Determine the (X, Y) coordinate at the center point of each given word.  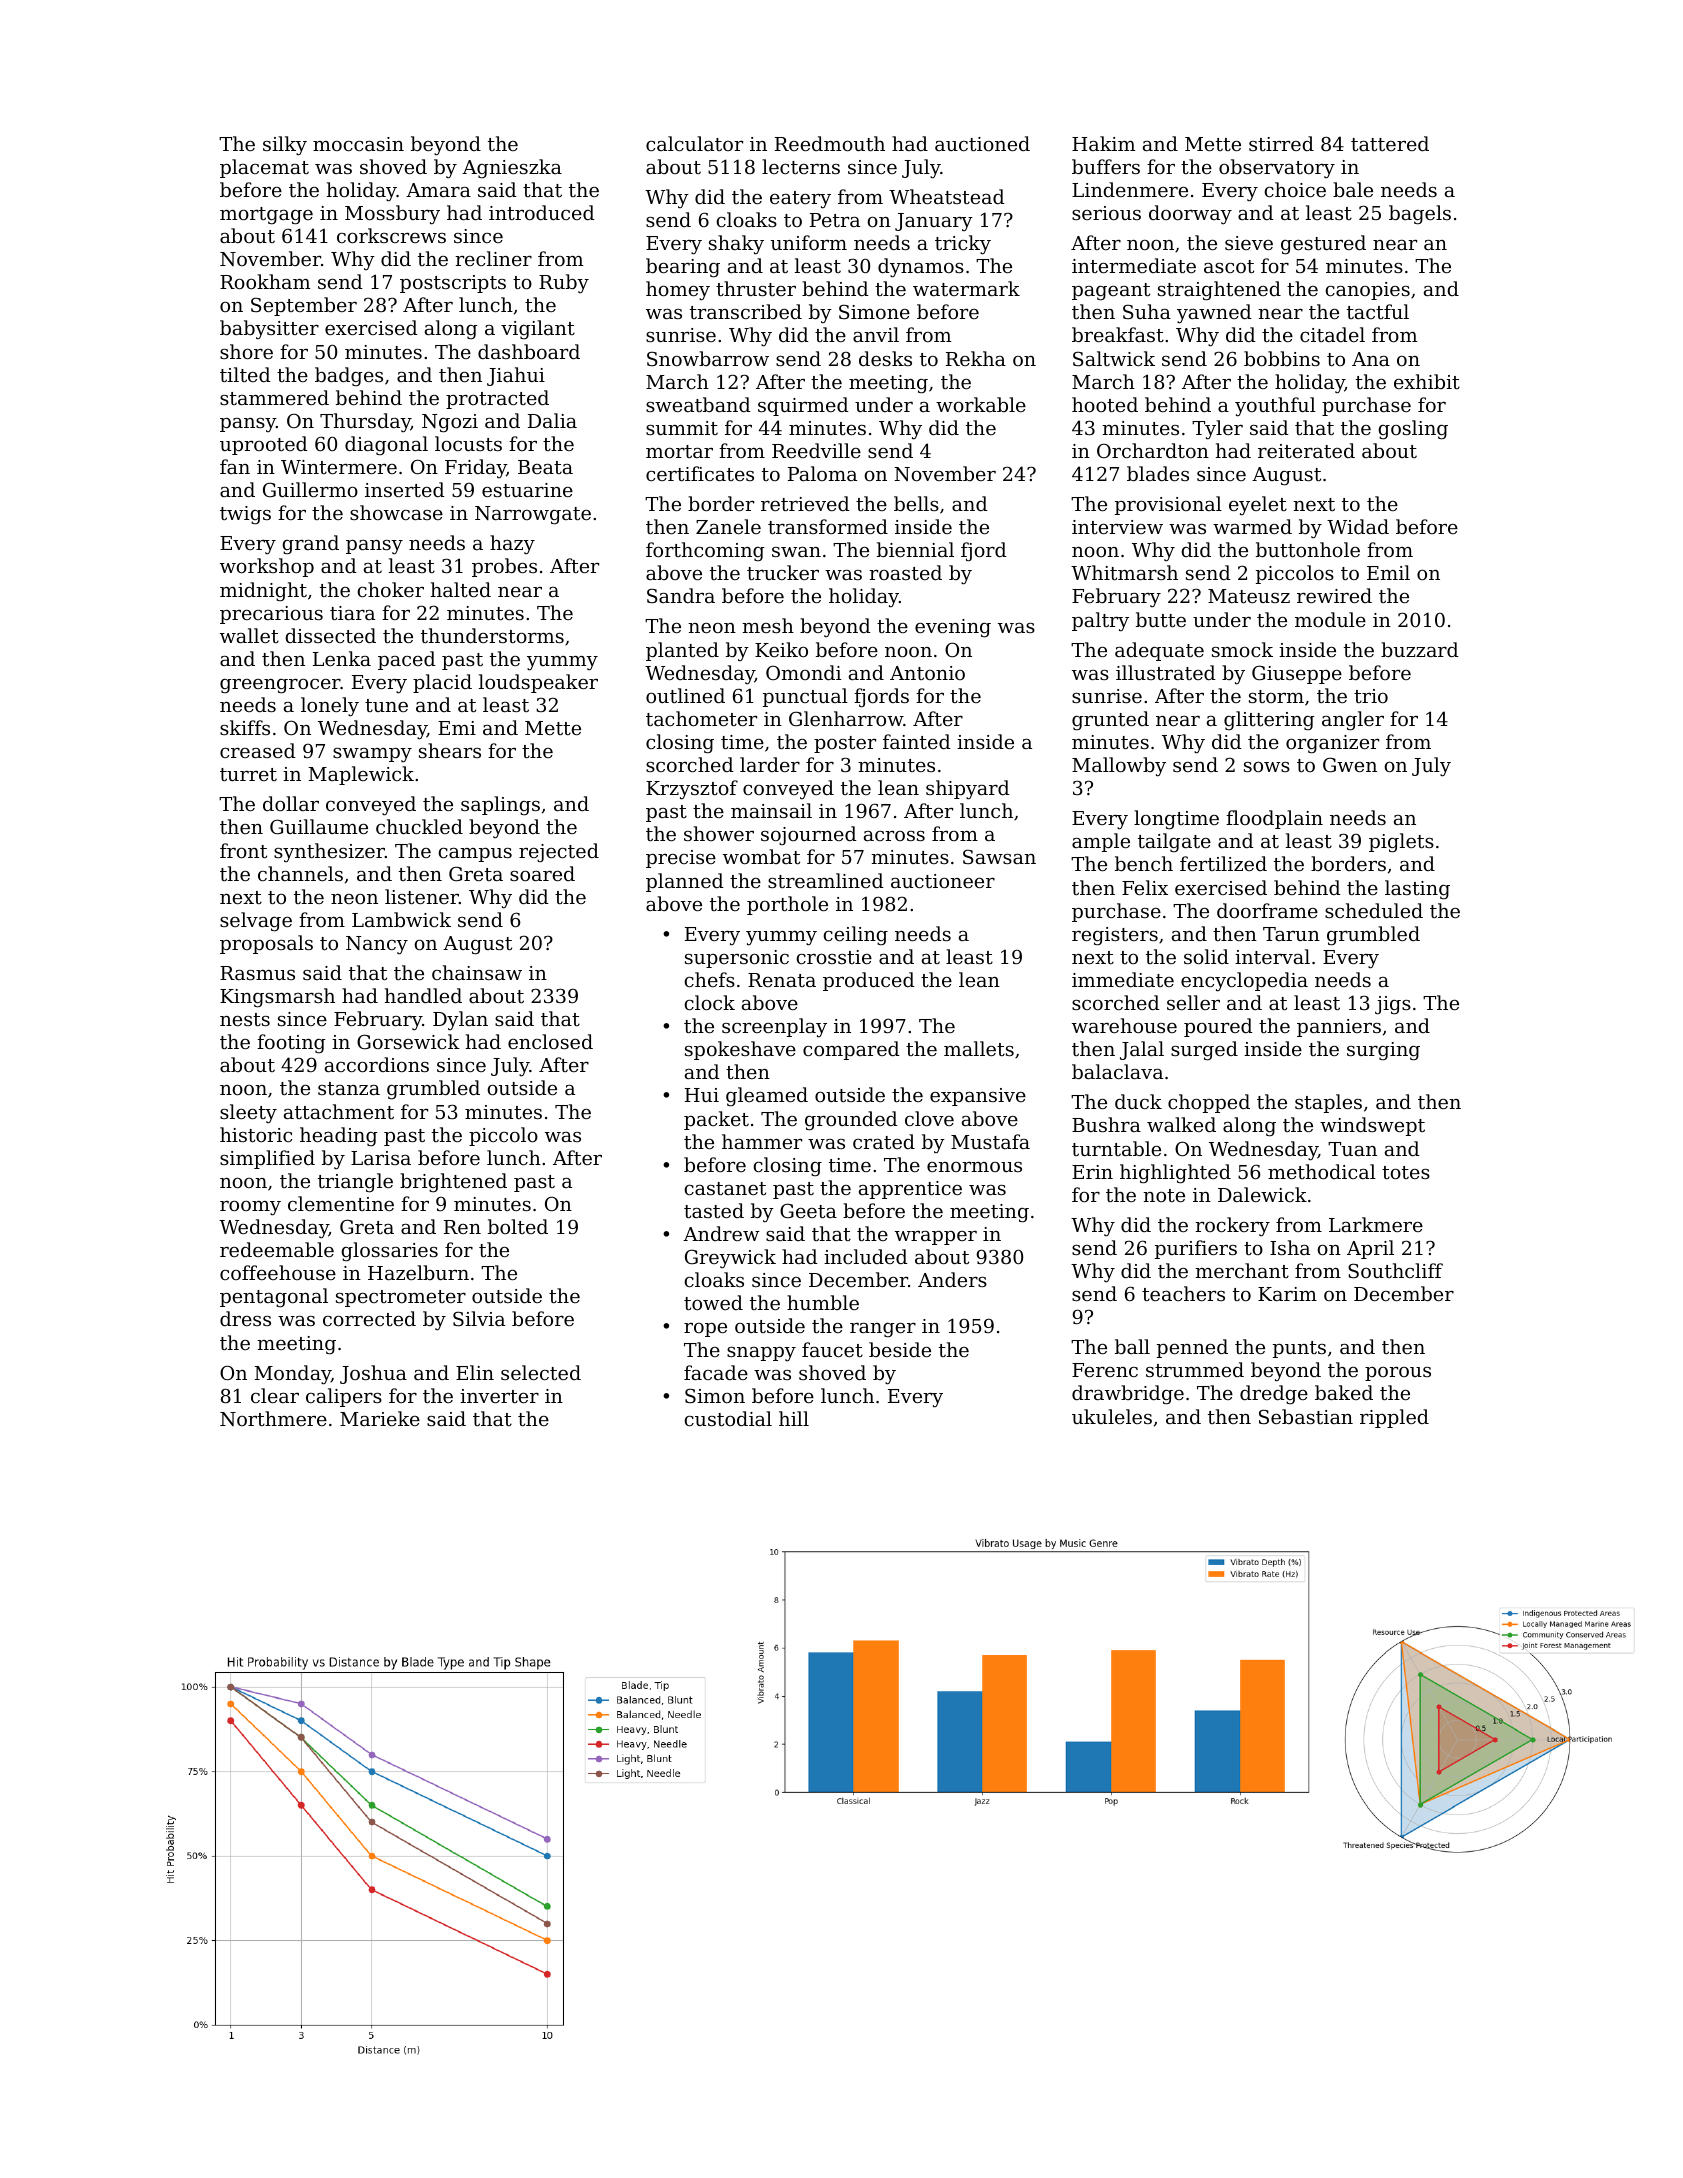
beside (900, 1349)
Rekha (976, 358)
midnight (263, 592)
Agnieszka (512, 169)
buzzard (1420, 649)
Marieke (380, 1418)
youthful (1275, 407)
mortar (679, 451)
